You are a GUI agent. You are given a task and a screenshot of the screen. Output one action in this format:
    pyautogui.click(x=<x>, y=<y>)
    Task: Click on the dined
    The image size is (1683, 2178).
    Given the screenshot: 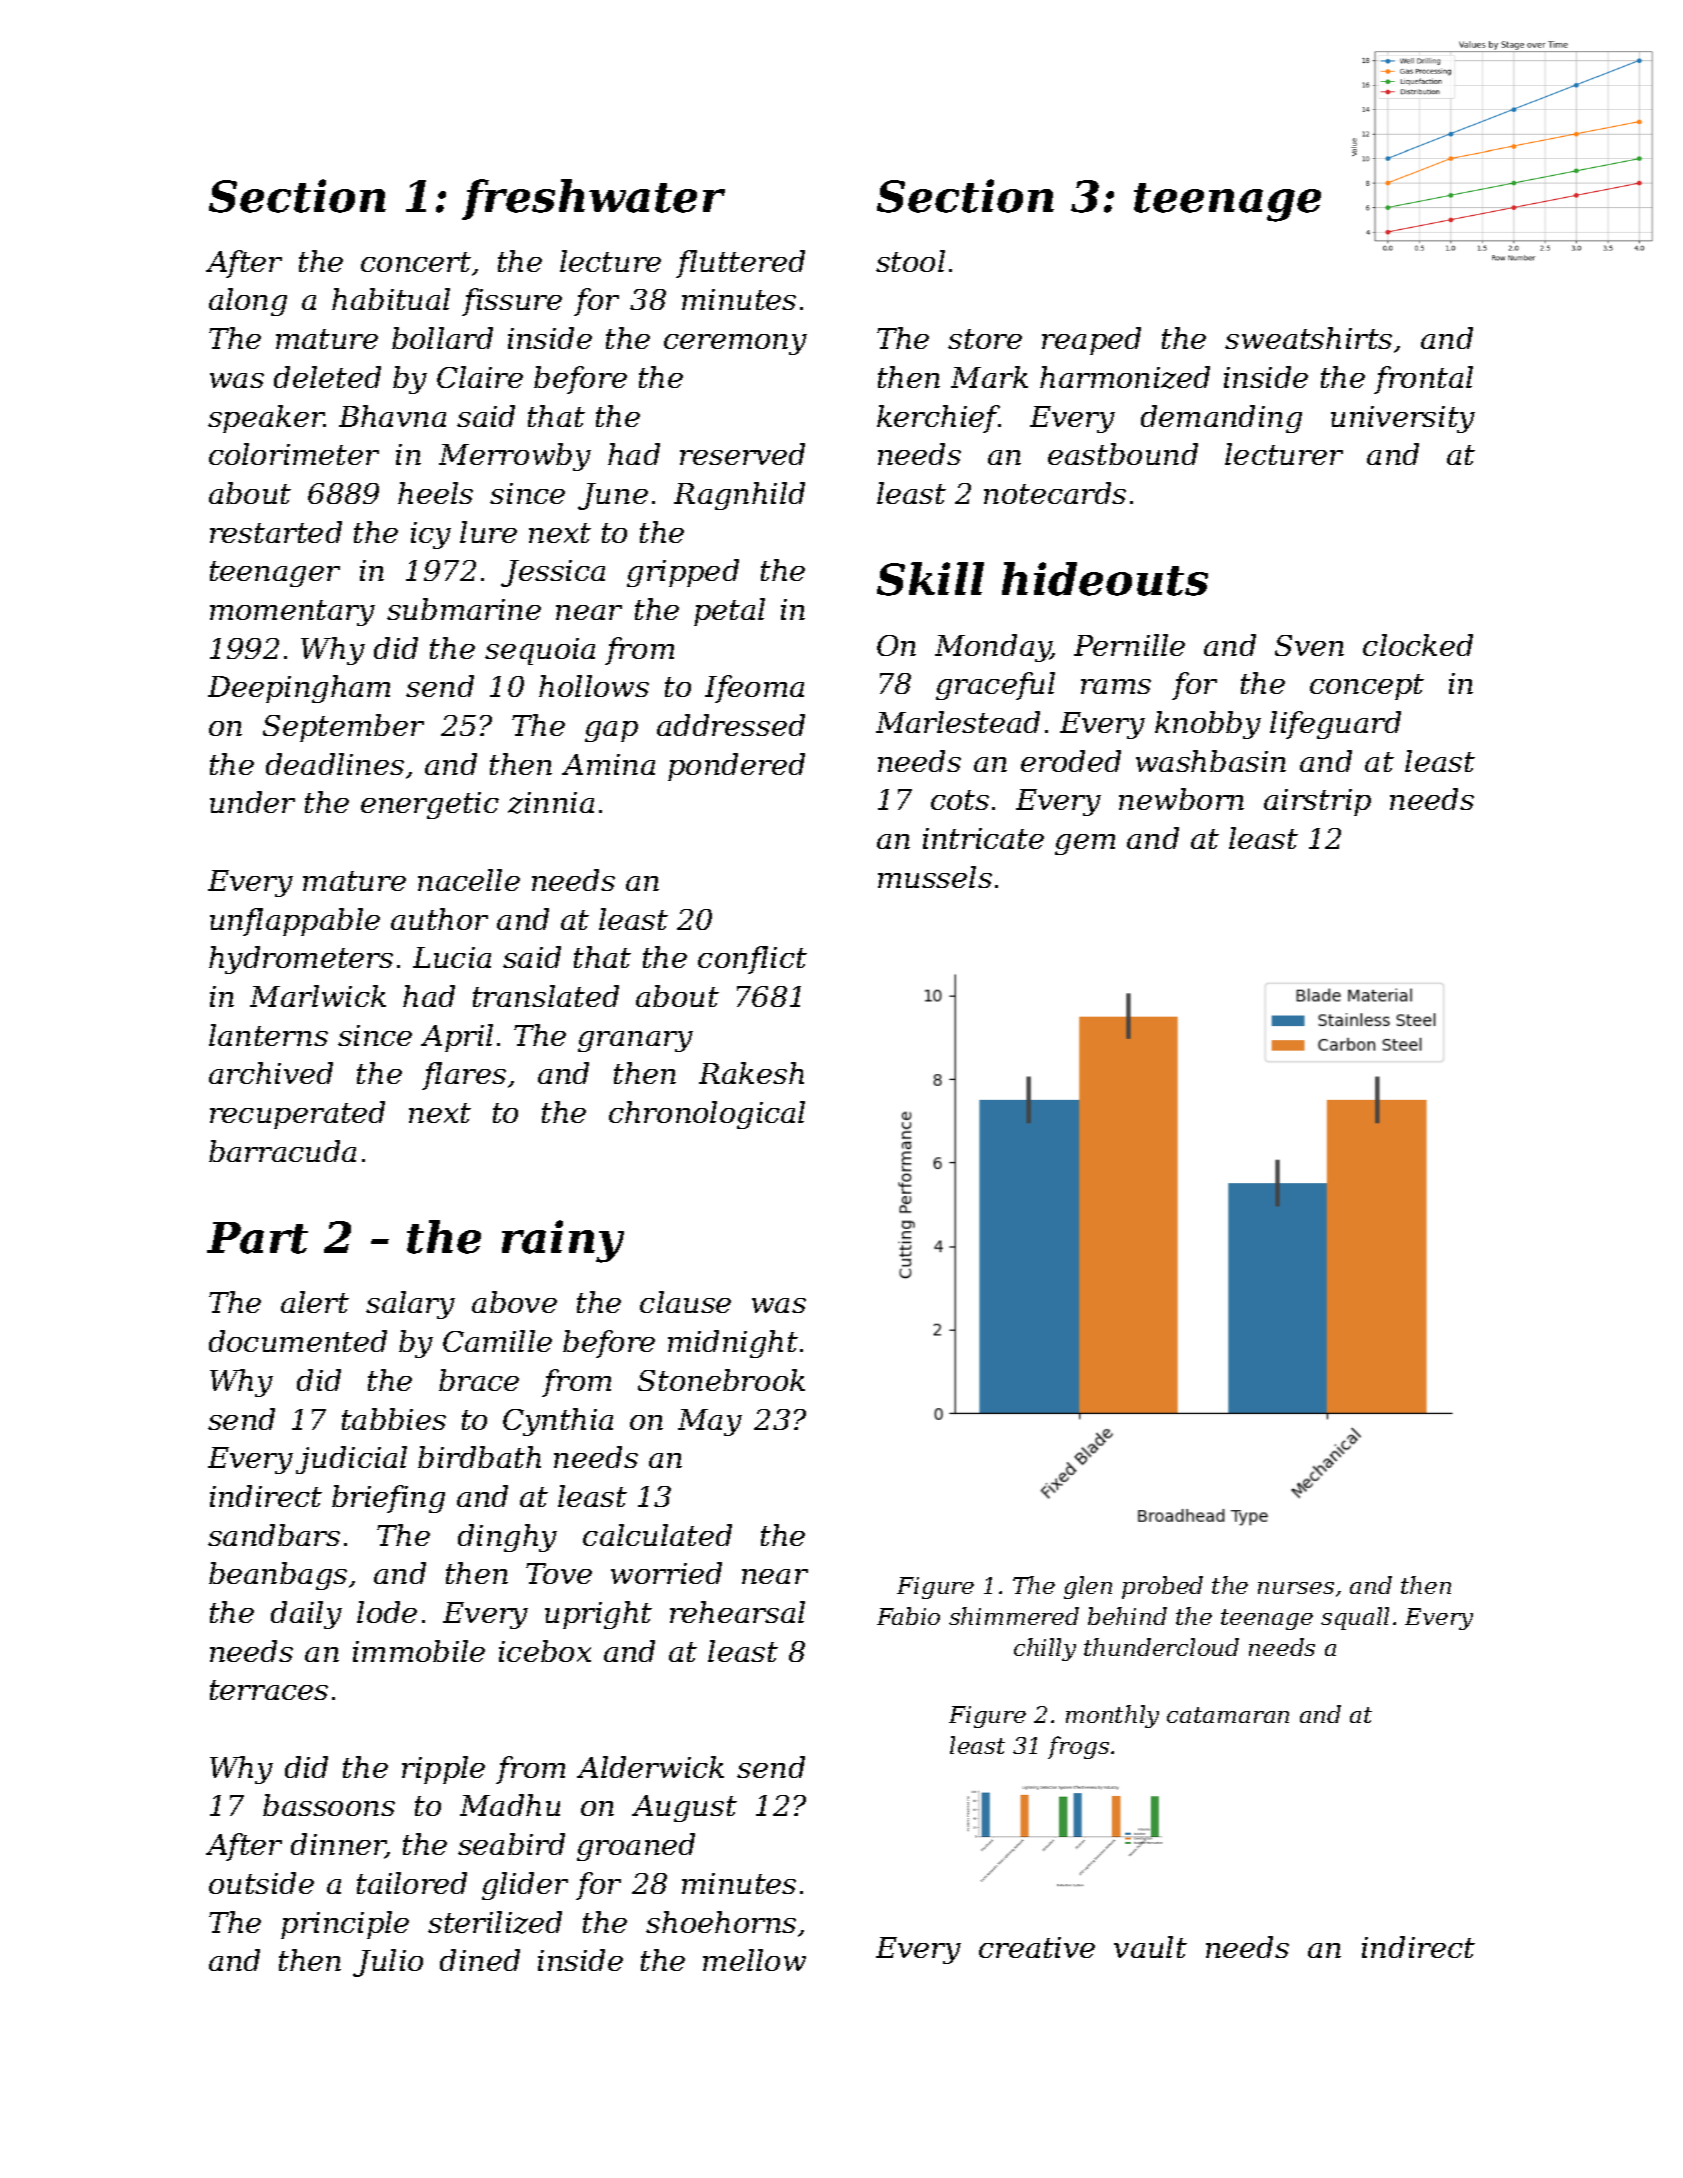 What is the action you would take?
    pyautogui.click(x=480, y=1960)
